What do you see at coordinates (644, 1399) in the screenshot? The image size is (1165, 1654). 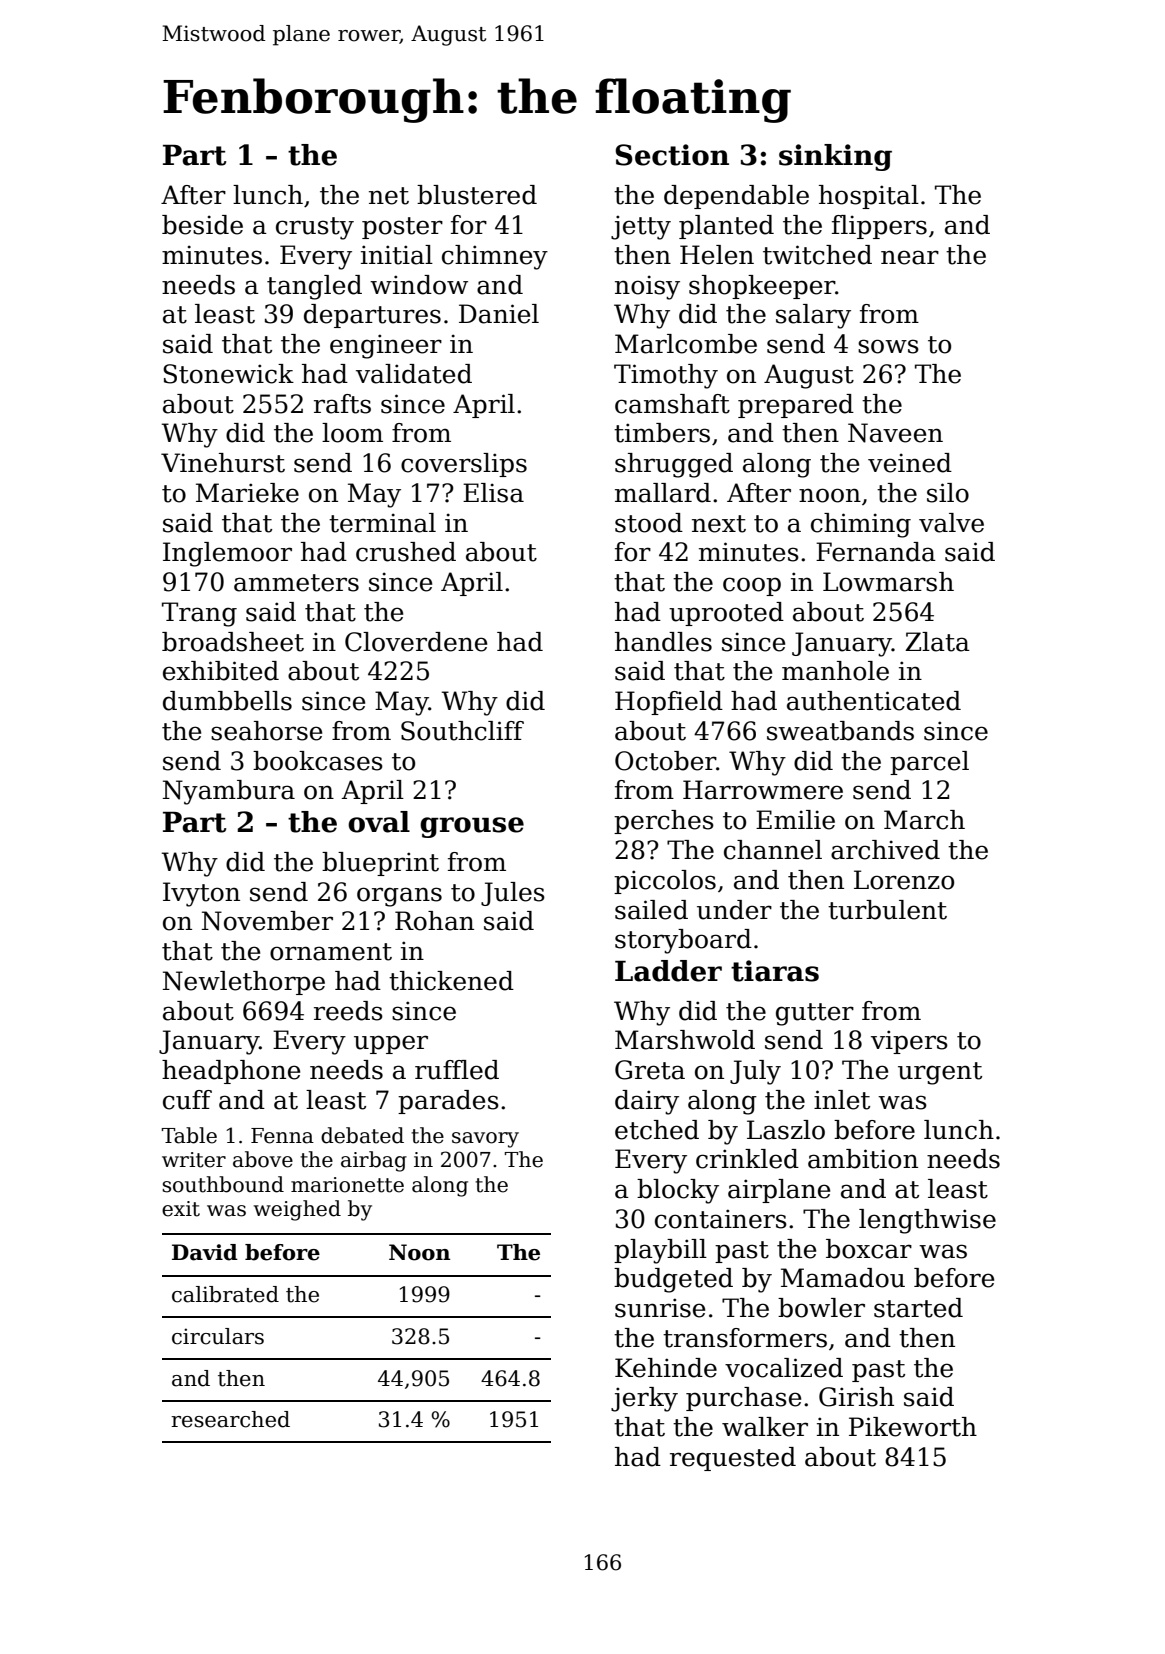 I see `jerky` at bounding box center [644, 1399].
